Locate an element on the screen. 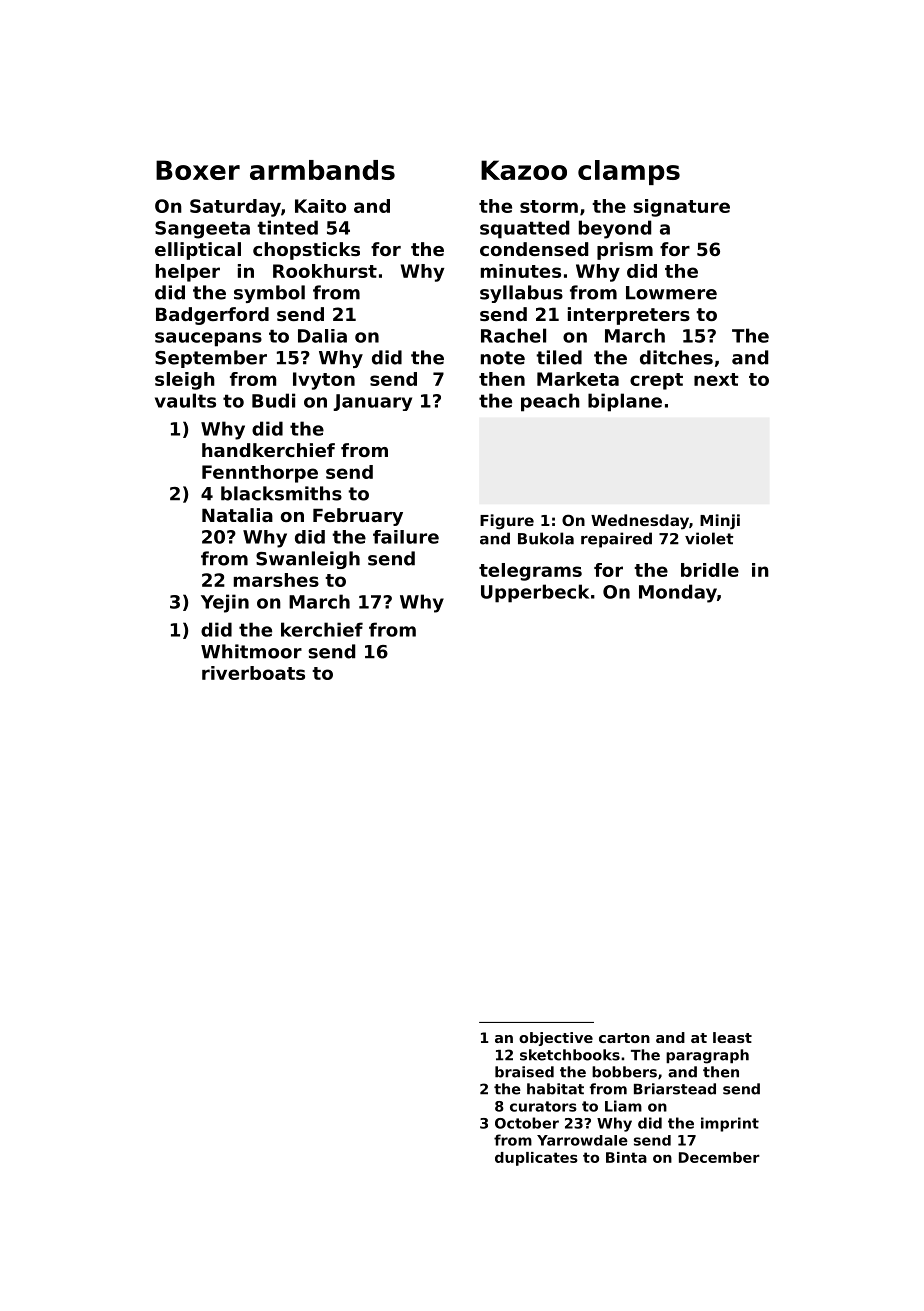 This screenshot has height=1311, width=924. October is located at coordinates (527, 1123).
